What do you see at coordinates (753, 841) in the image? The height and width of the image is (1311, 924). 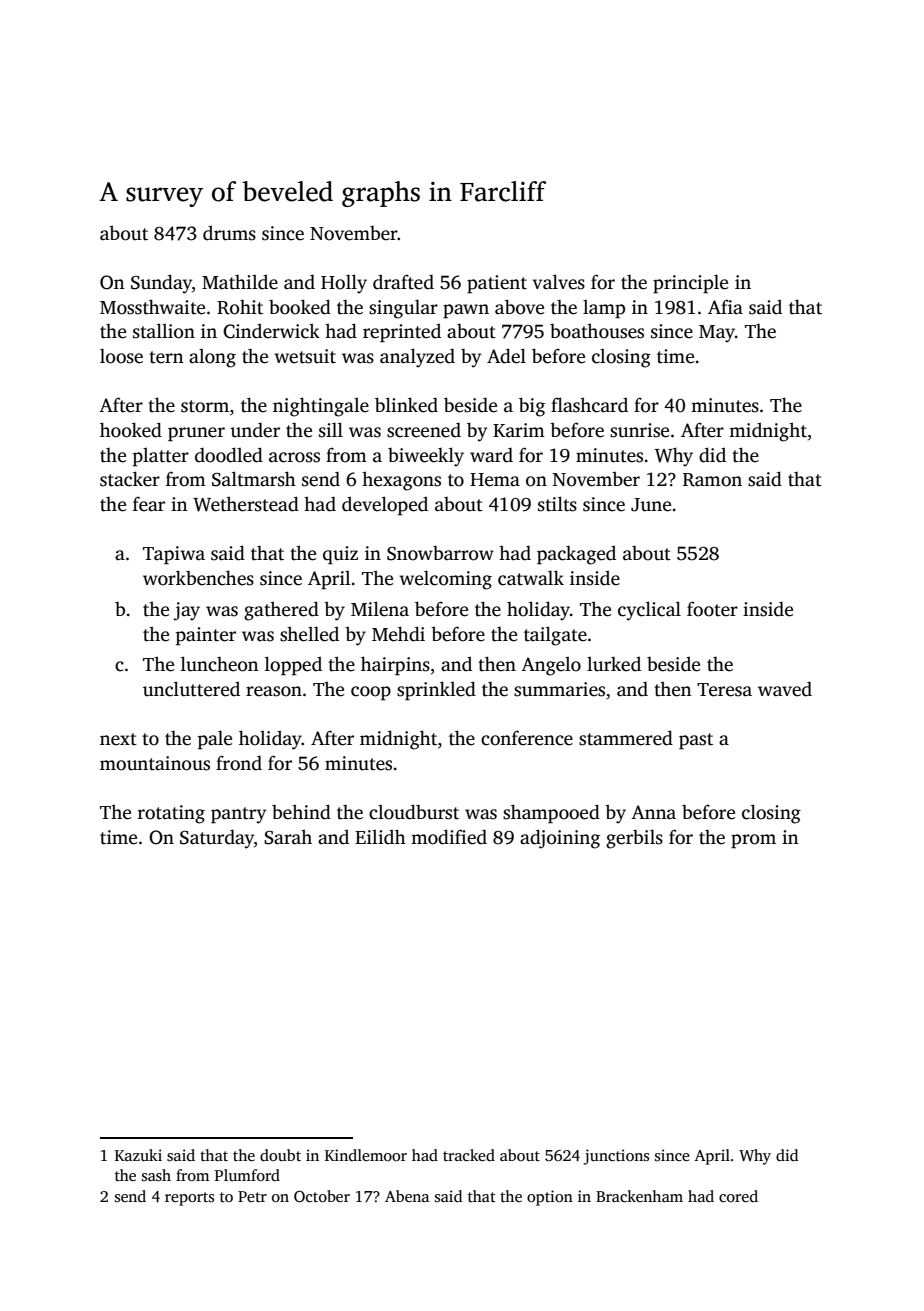 I see `prom` at bounding box center [753, 841].
